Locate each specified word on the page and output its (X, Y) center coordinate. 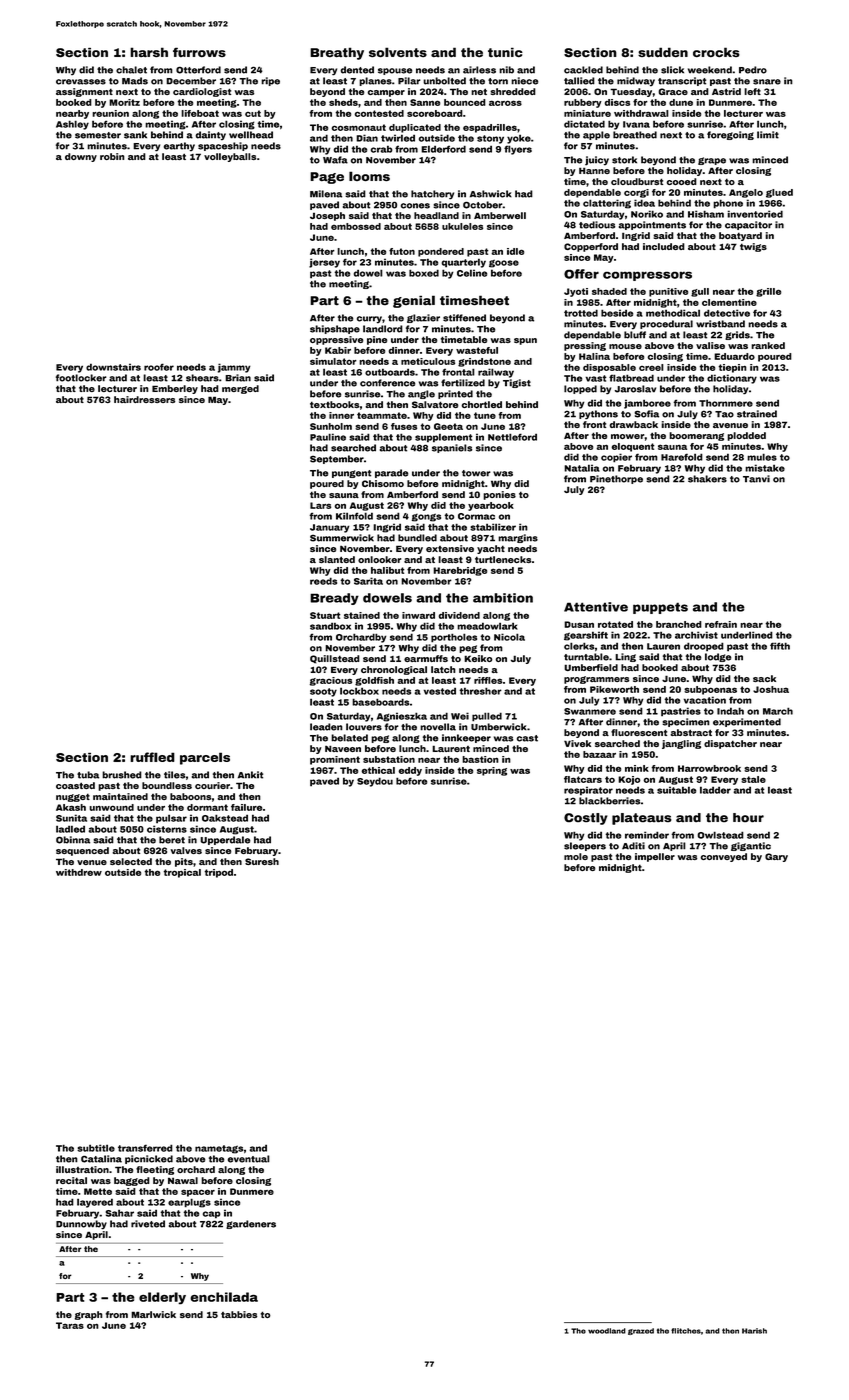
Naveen (343, 748)
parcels (205, 758)
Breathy (337, 53)
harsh (149, 52)
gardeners (251, 1224)
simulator (333, 361)
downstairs (113, 367)
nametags (219, 1149)
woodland (607, 1331)
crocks (716, 52)
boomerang (696, 436)
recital (71, 1180)
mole (576, 856)
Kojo (629, 780)
